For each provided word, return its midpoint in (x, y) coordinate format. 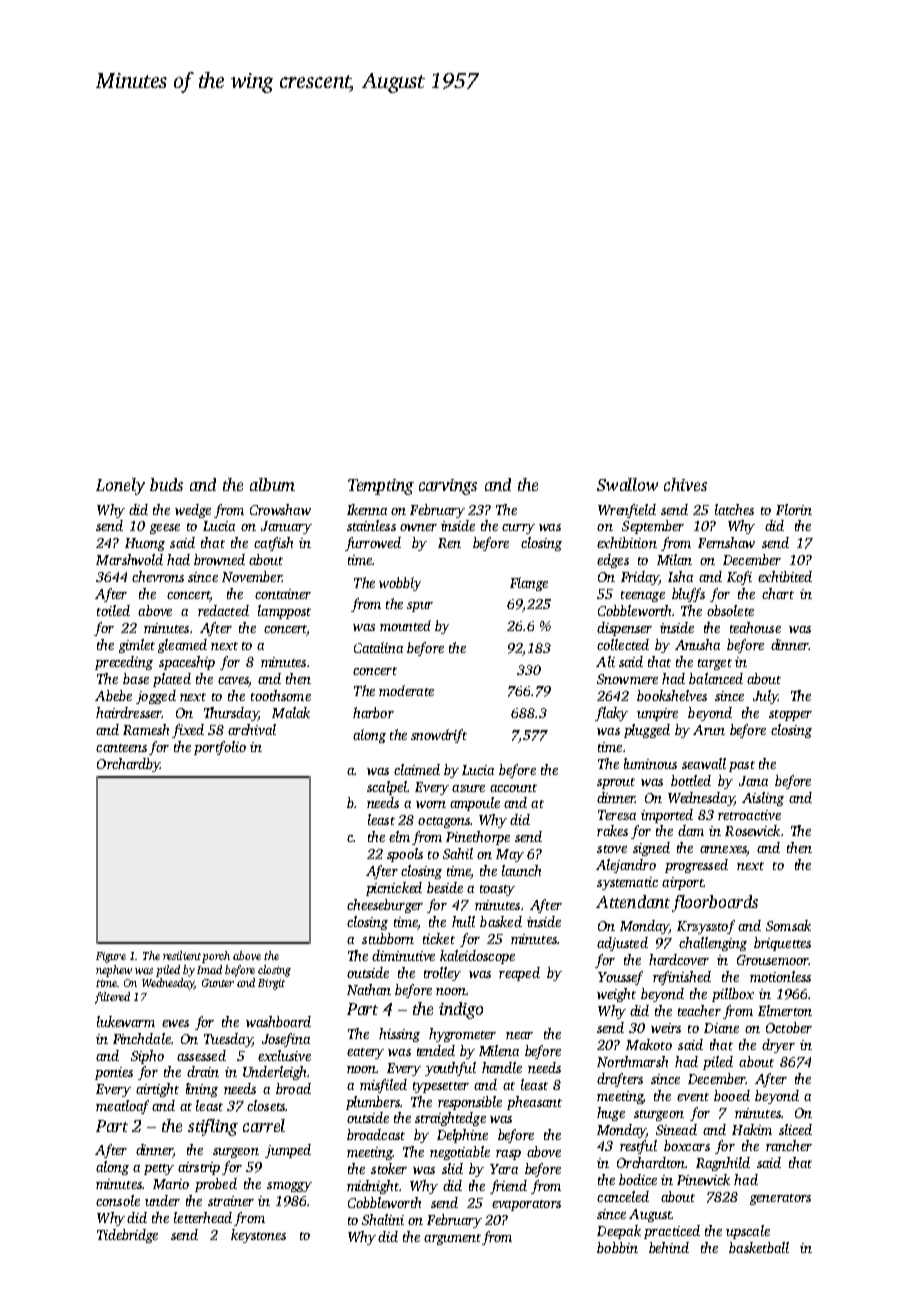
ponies (114, 1073)
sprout (616, 783)
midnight (373, 1187)
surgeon (236, 1153)
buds (166, 484)
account (513, 788)
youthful (450, 1069)
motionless (780, 976)
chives (685, 484)
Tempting (381, 487)
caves (233, 682)
